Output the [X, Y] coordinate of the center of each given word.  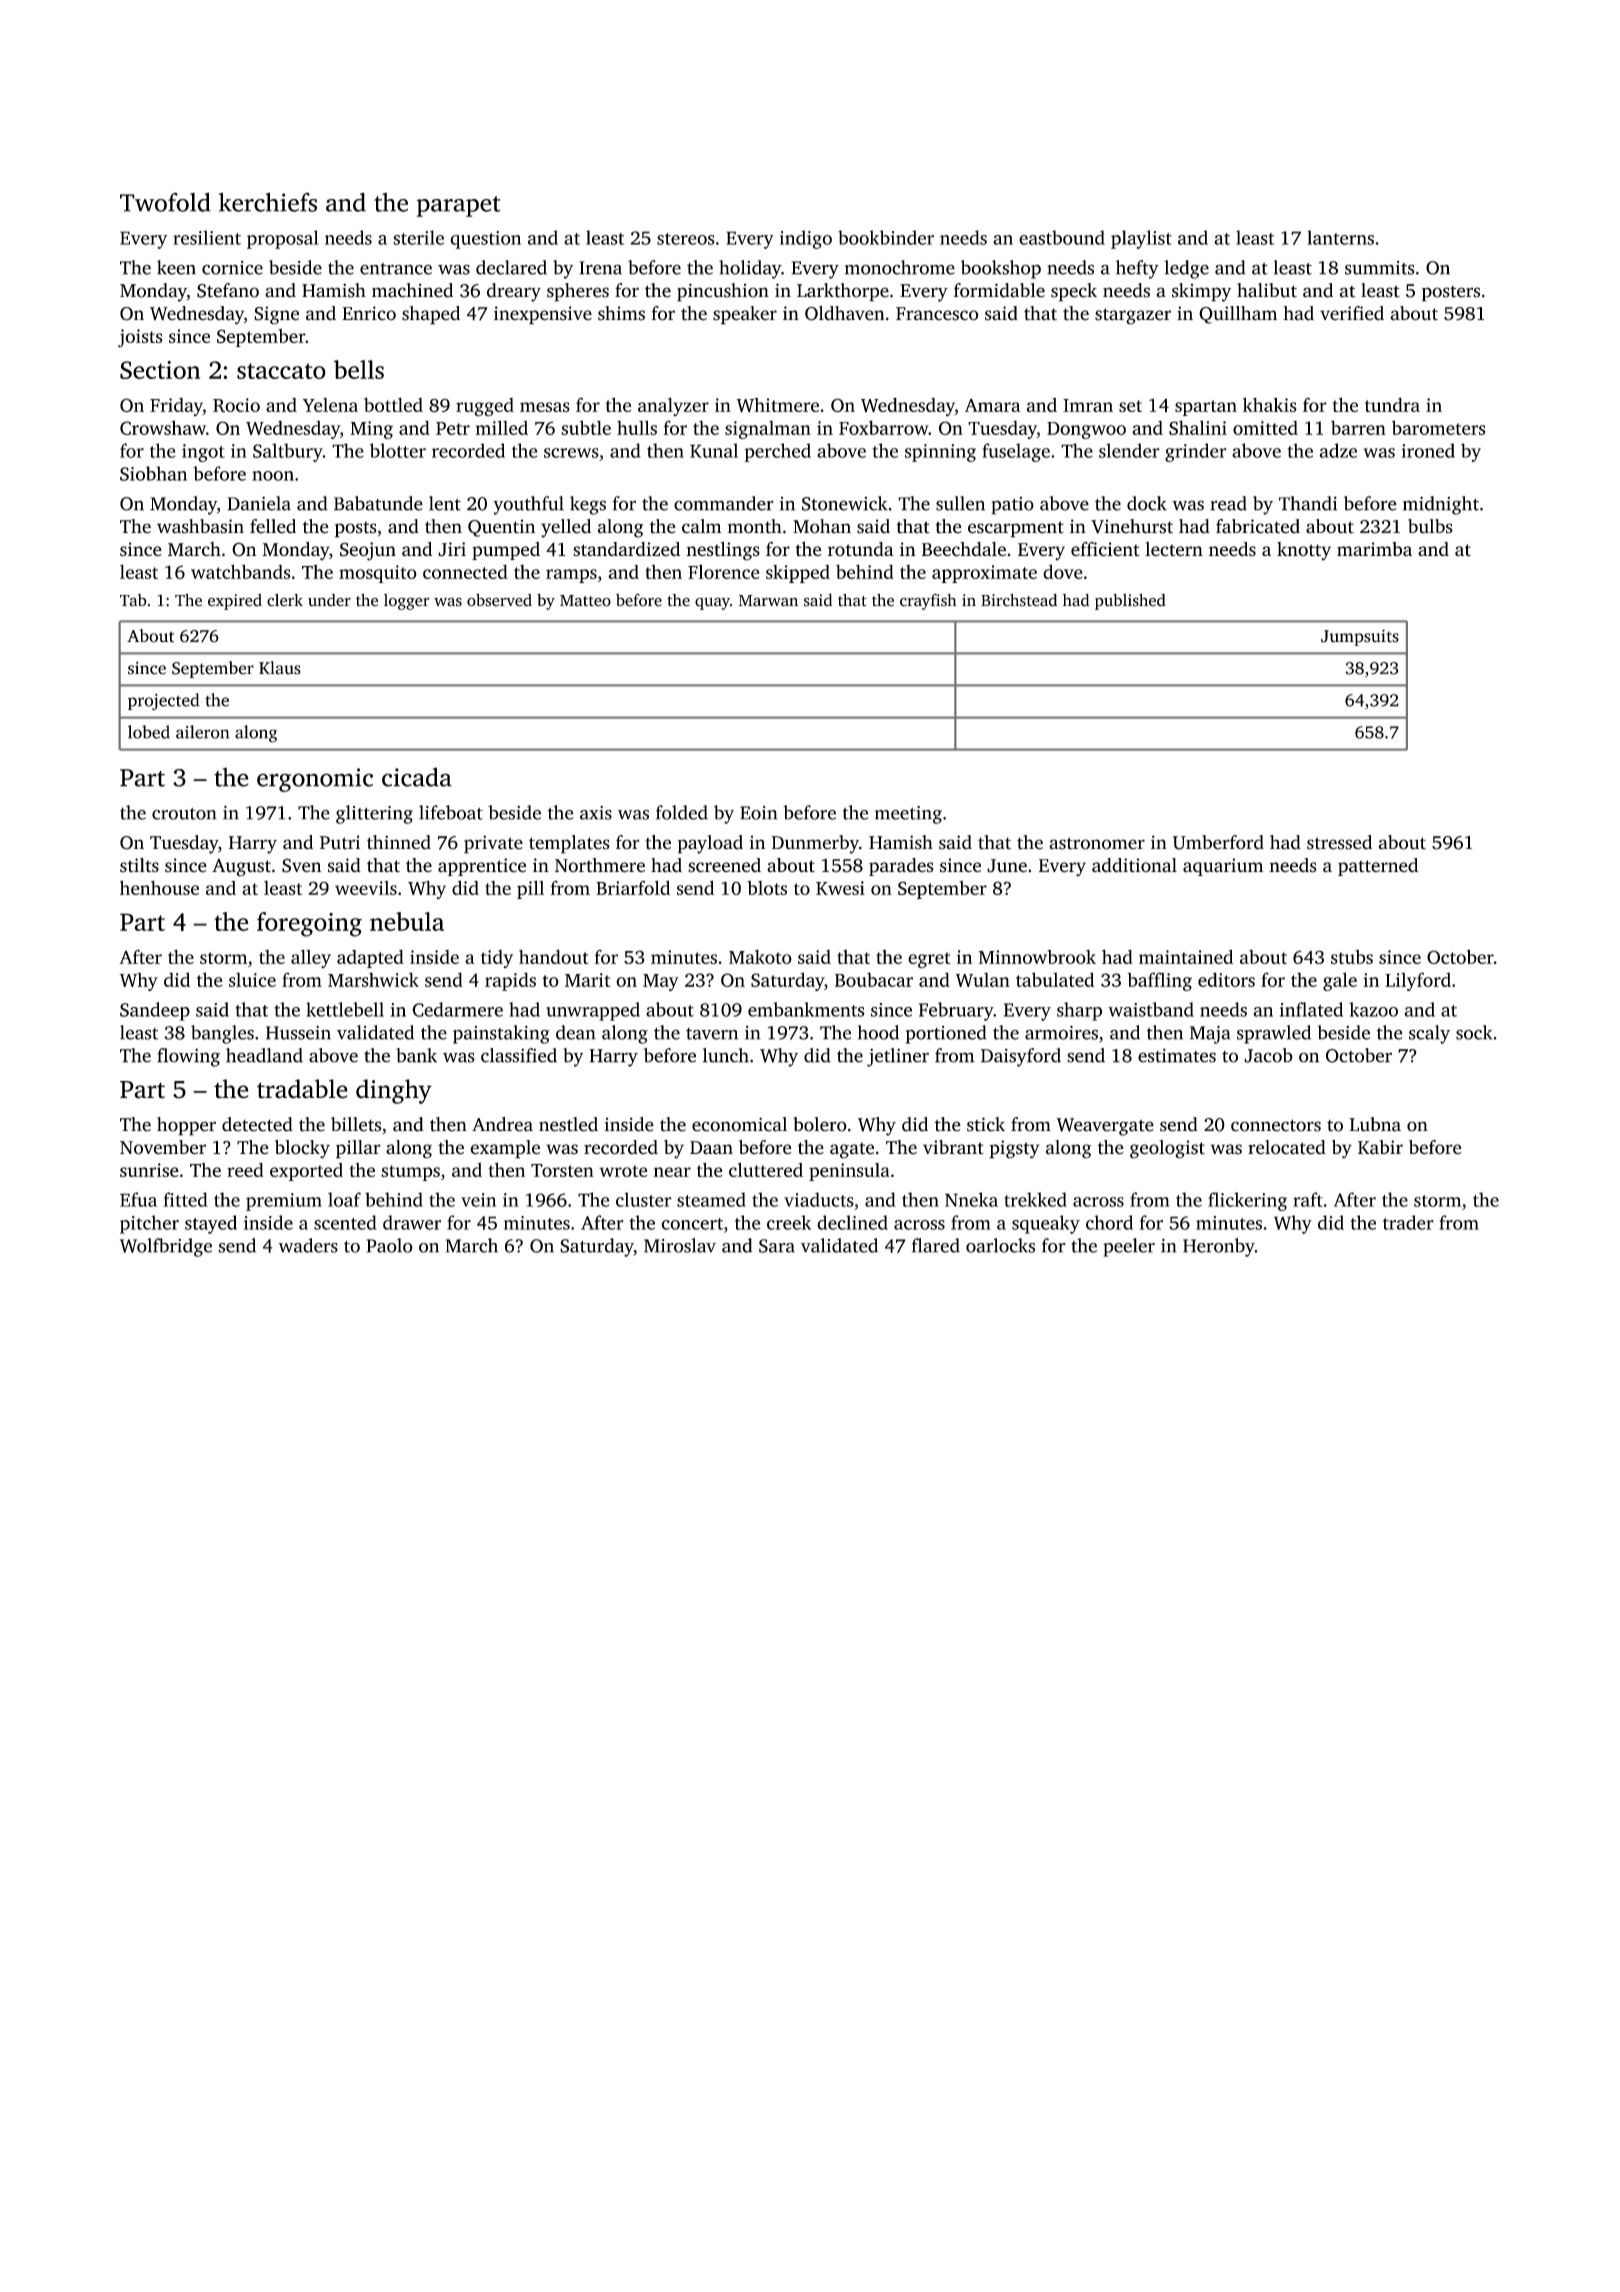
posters [1451, 294]
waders [308, 1245]
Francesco [937, 314]
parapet [459, 206]
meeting [908, 815]
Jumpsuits [1360, 637]
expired [235, 602]
